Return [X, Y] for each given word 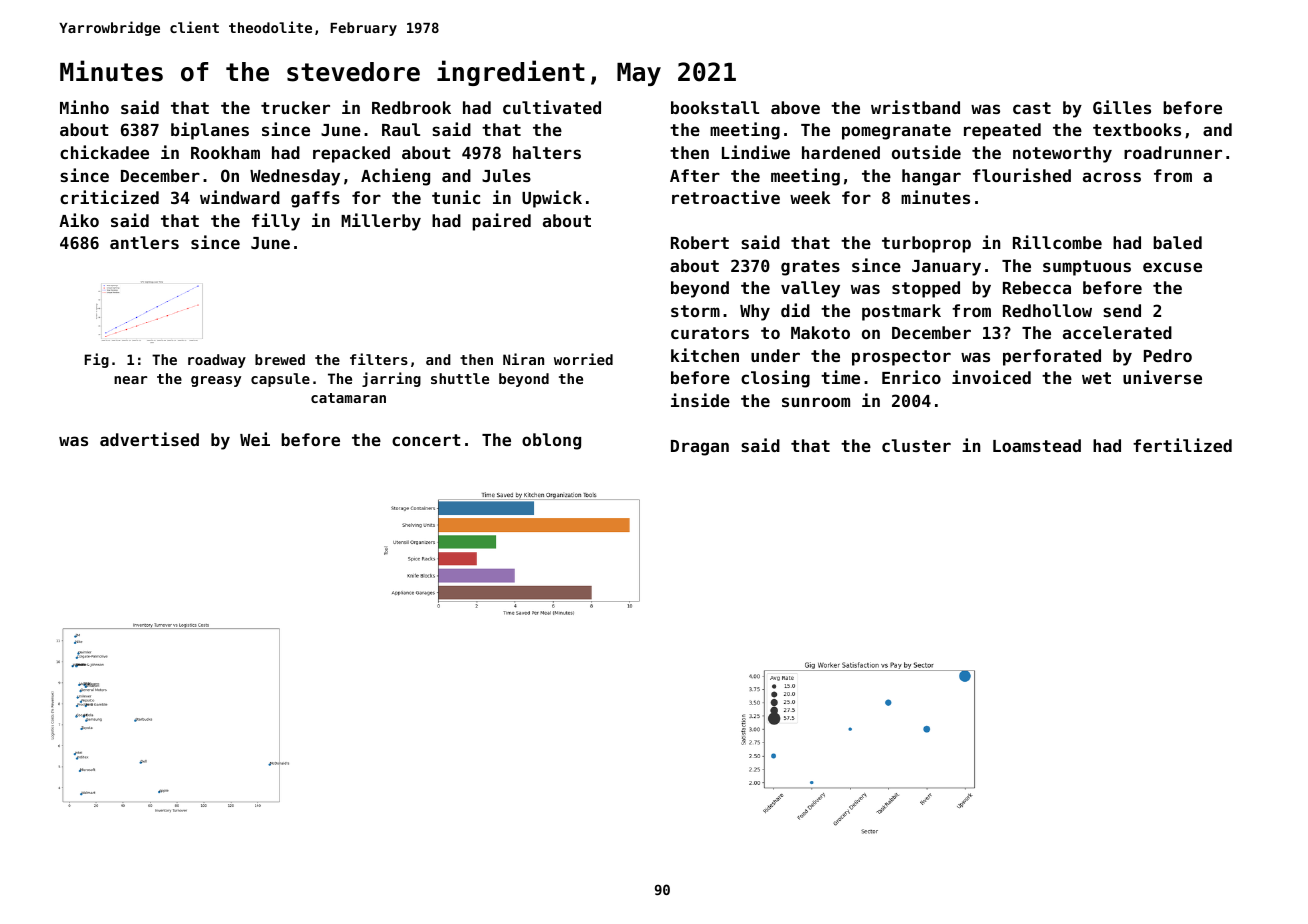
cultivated [552, 107]
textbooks [1137, 129]
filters [379, 359]
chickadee [104, 152]
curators [710, 333]
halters [547, 152]
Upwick [552, 199]
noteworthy [1062, 154]
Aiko [79, 220]
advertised [149, 439]
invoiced [991, 377]
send [1122, 310]
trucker [295, 107]
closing [775, 379]
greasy [216, 381]
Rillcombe [1057, 242]
